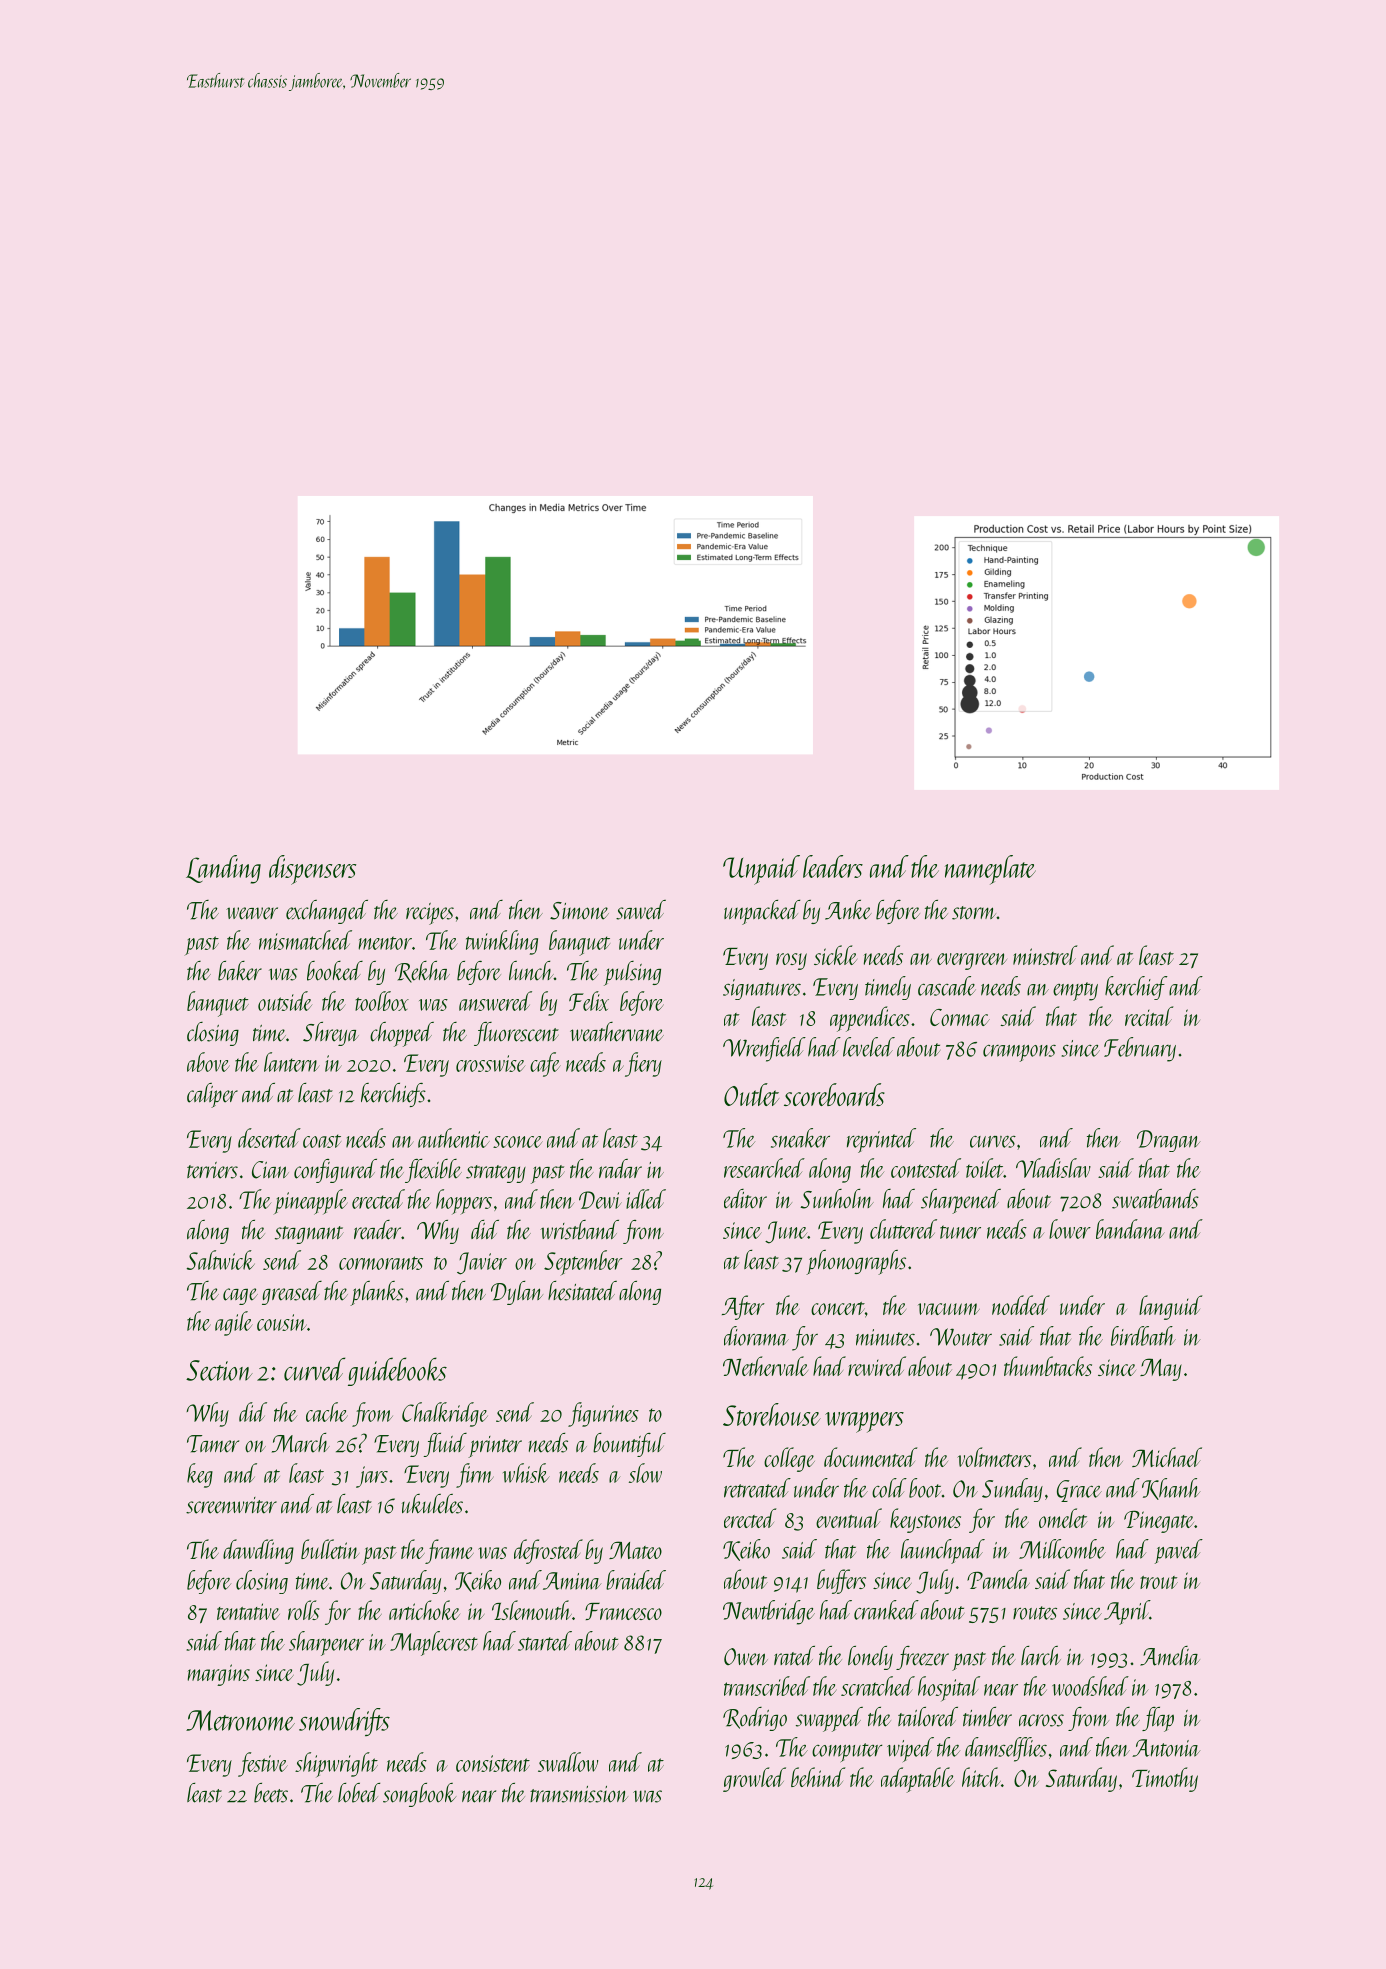  I want to click on trout, so click(1159, 1582).
